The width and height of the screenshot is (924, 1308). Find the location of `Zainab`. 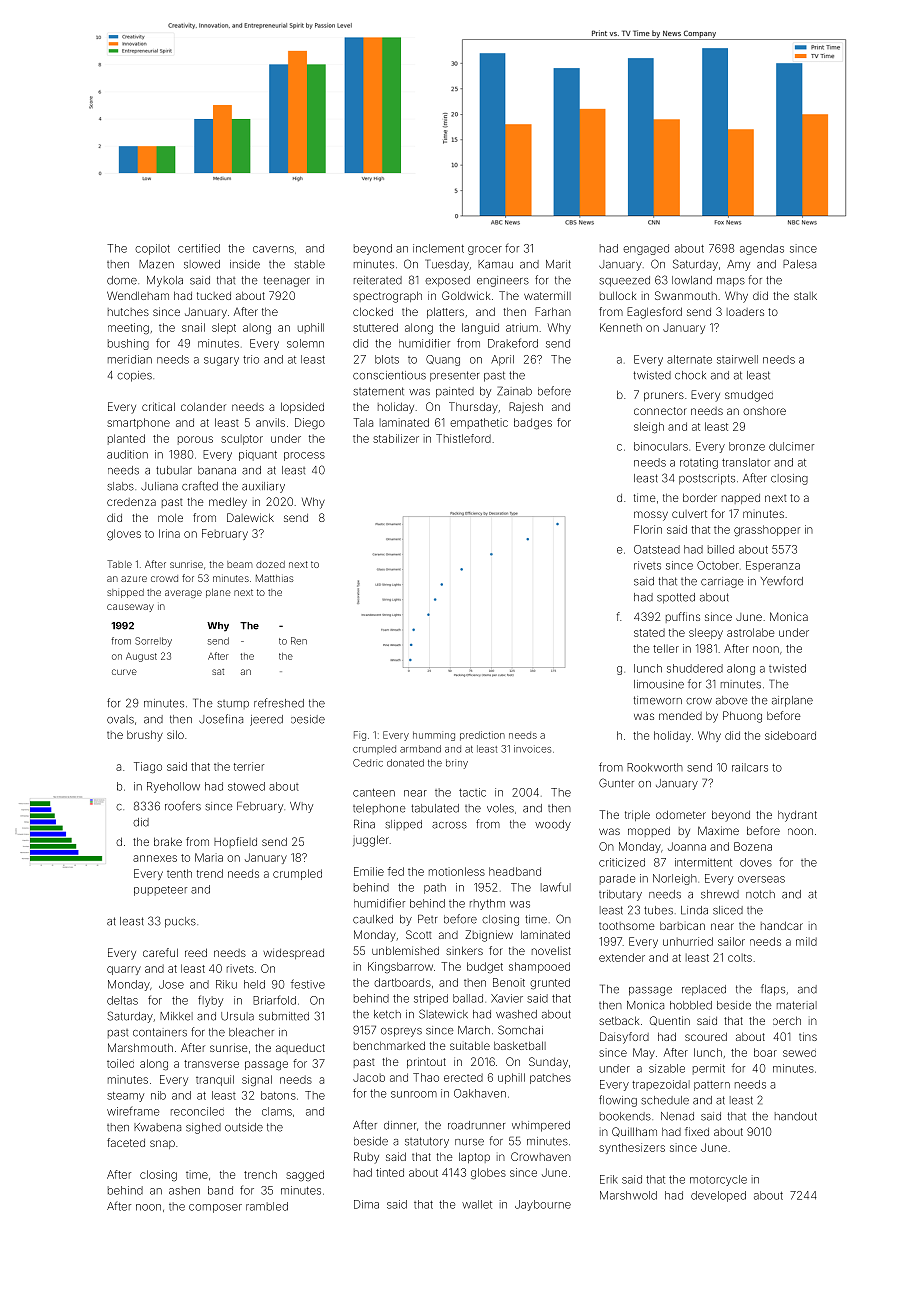

Zainab is located at coordinates (514, 391).
